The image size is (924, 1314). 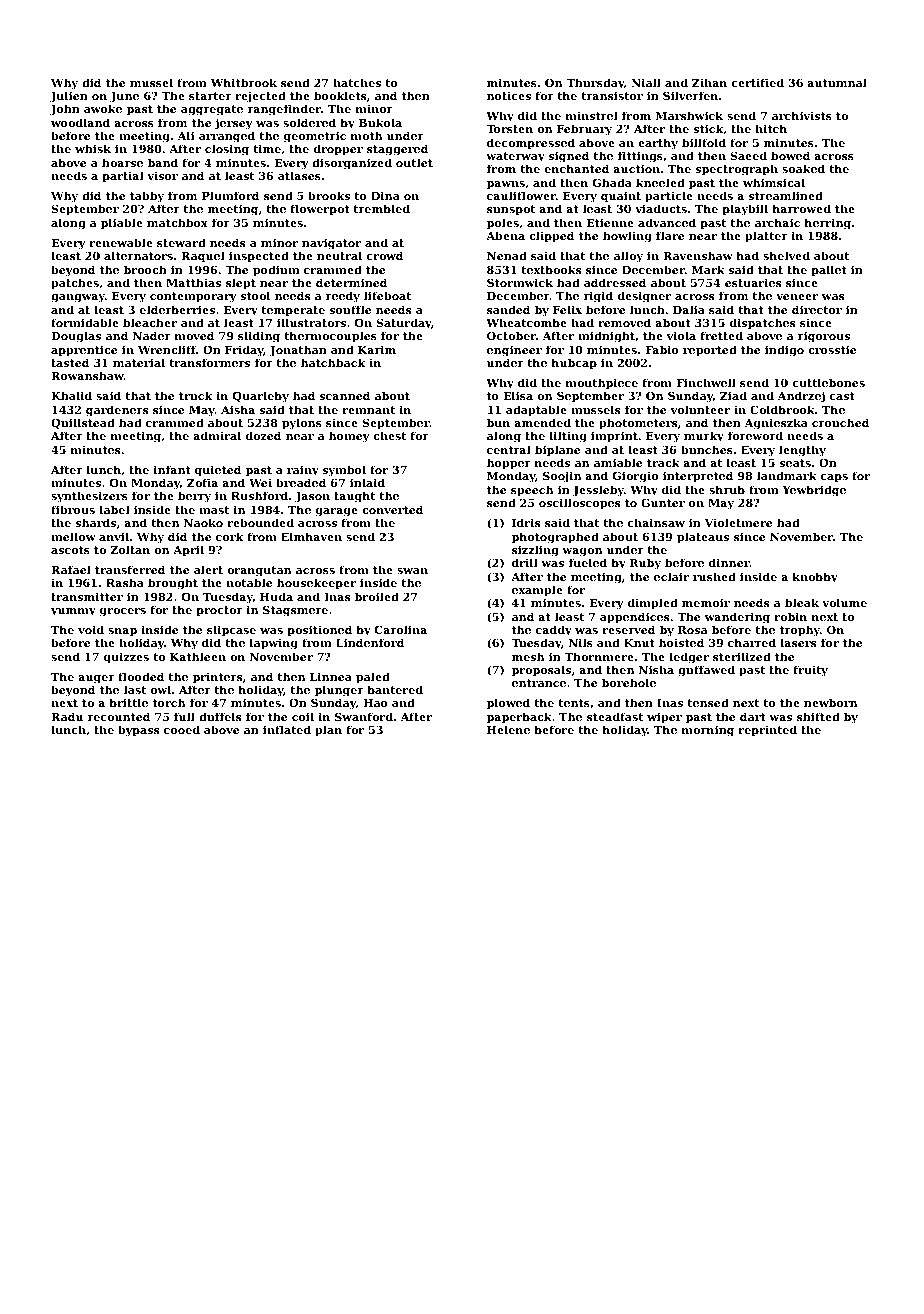 What do you see at coordinates (514, 351) in the image?
I see `engineer` at bounding box center [514, 351].
